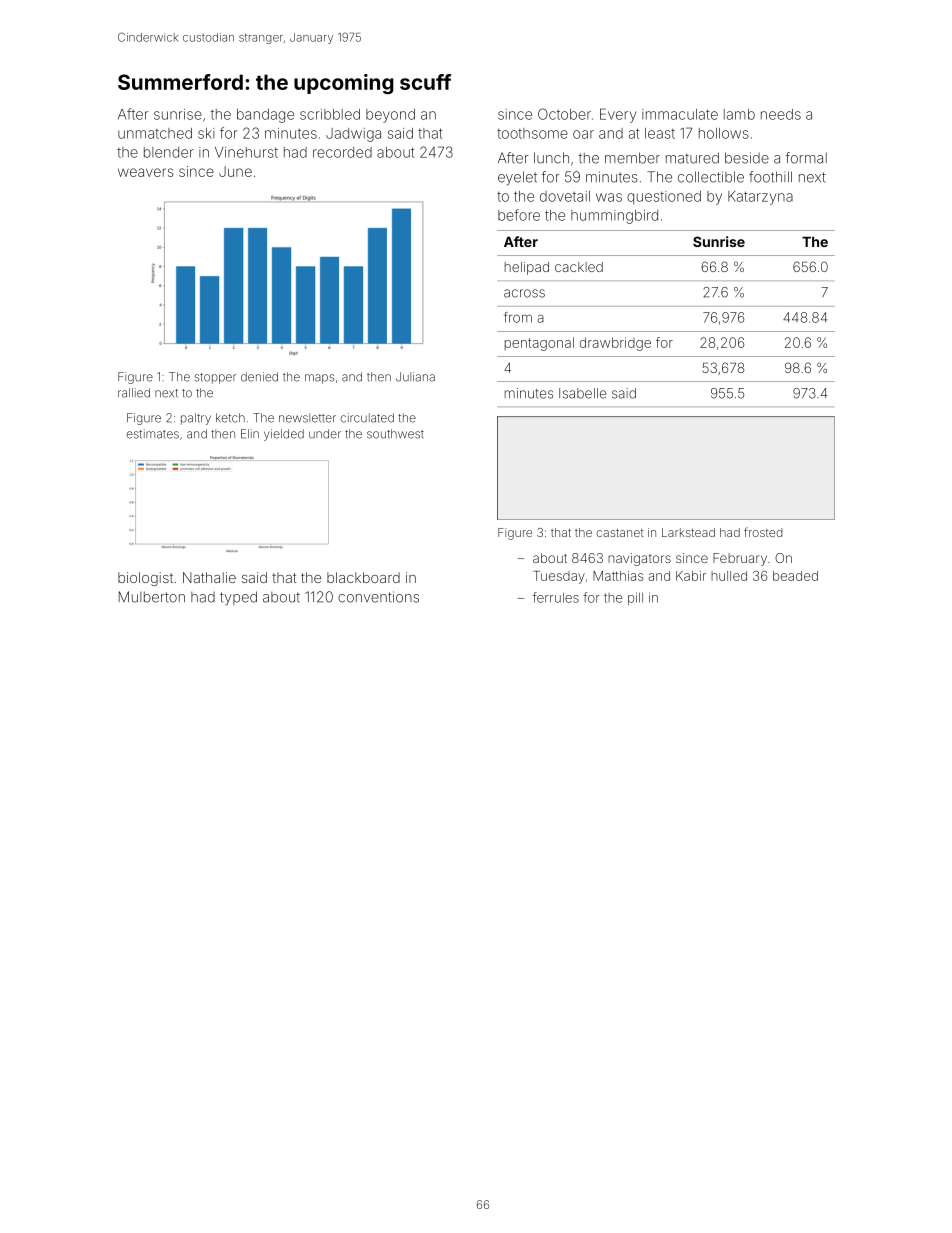 The image size is (952, 1233). I want to click on southwest, so click(395, 434).
